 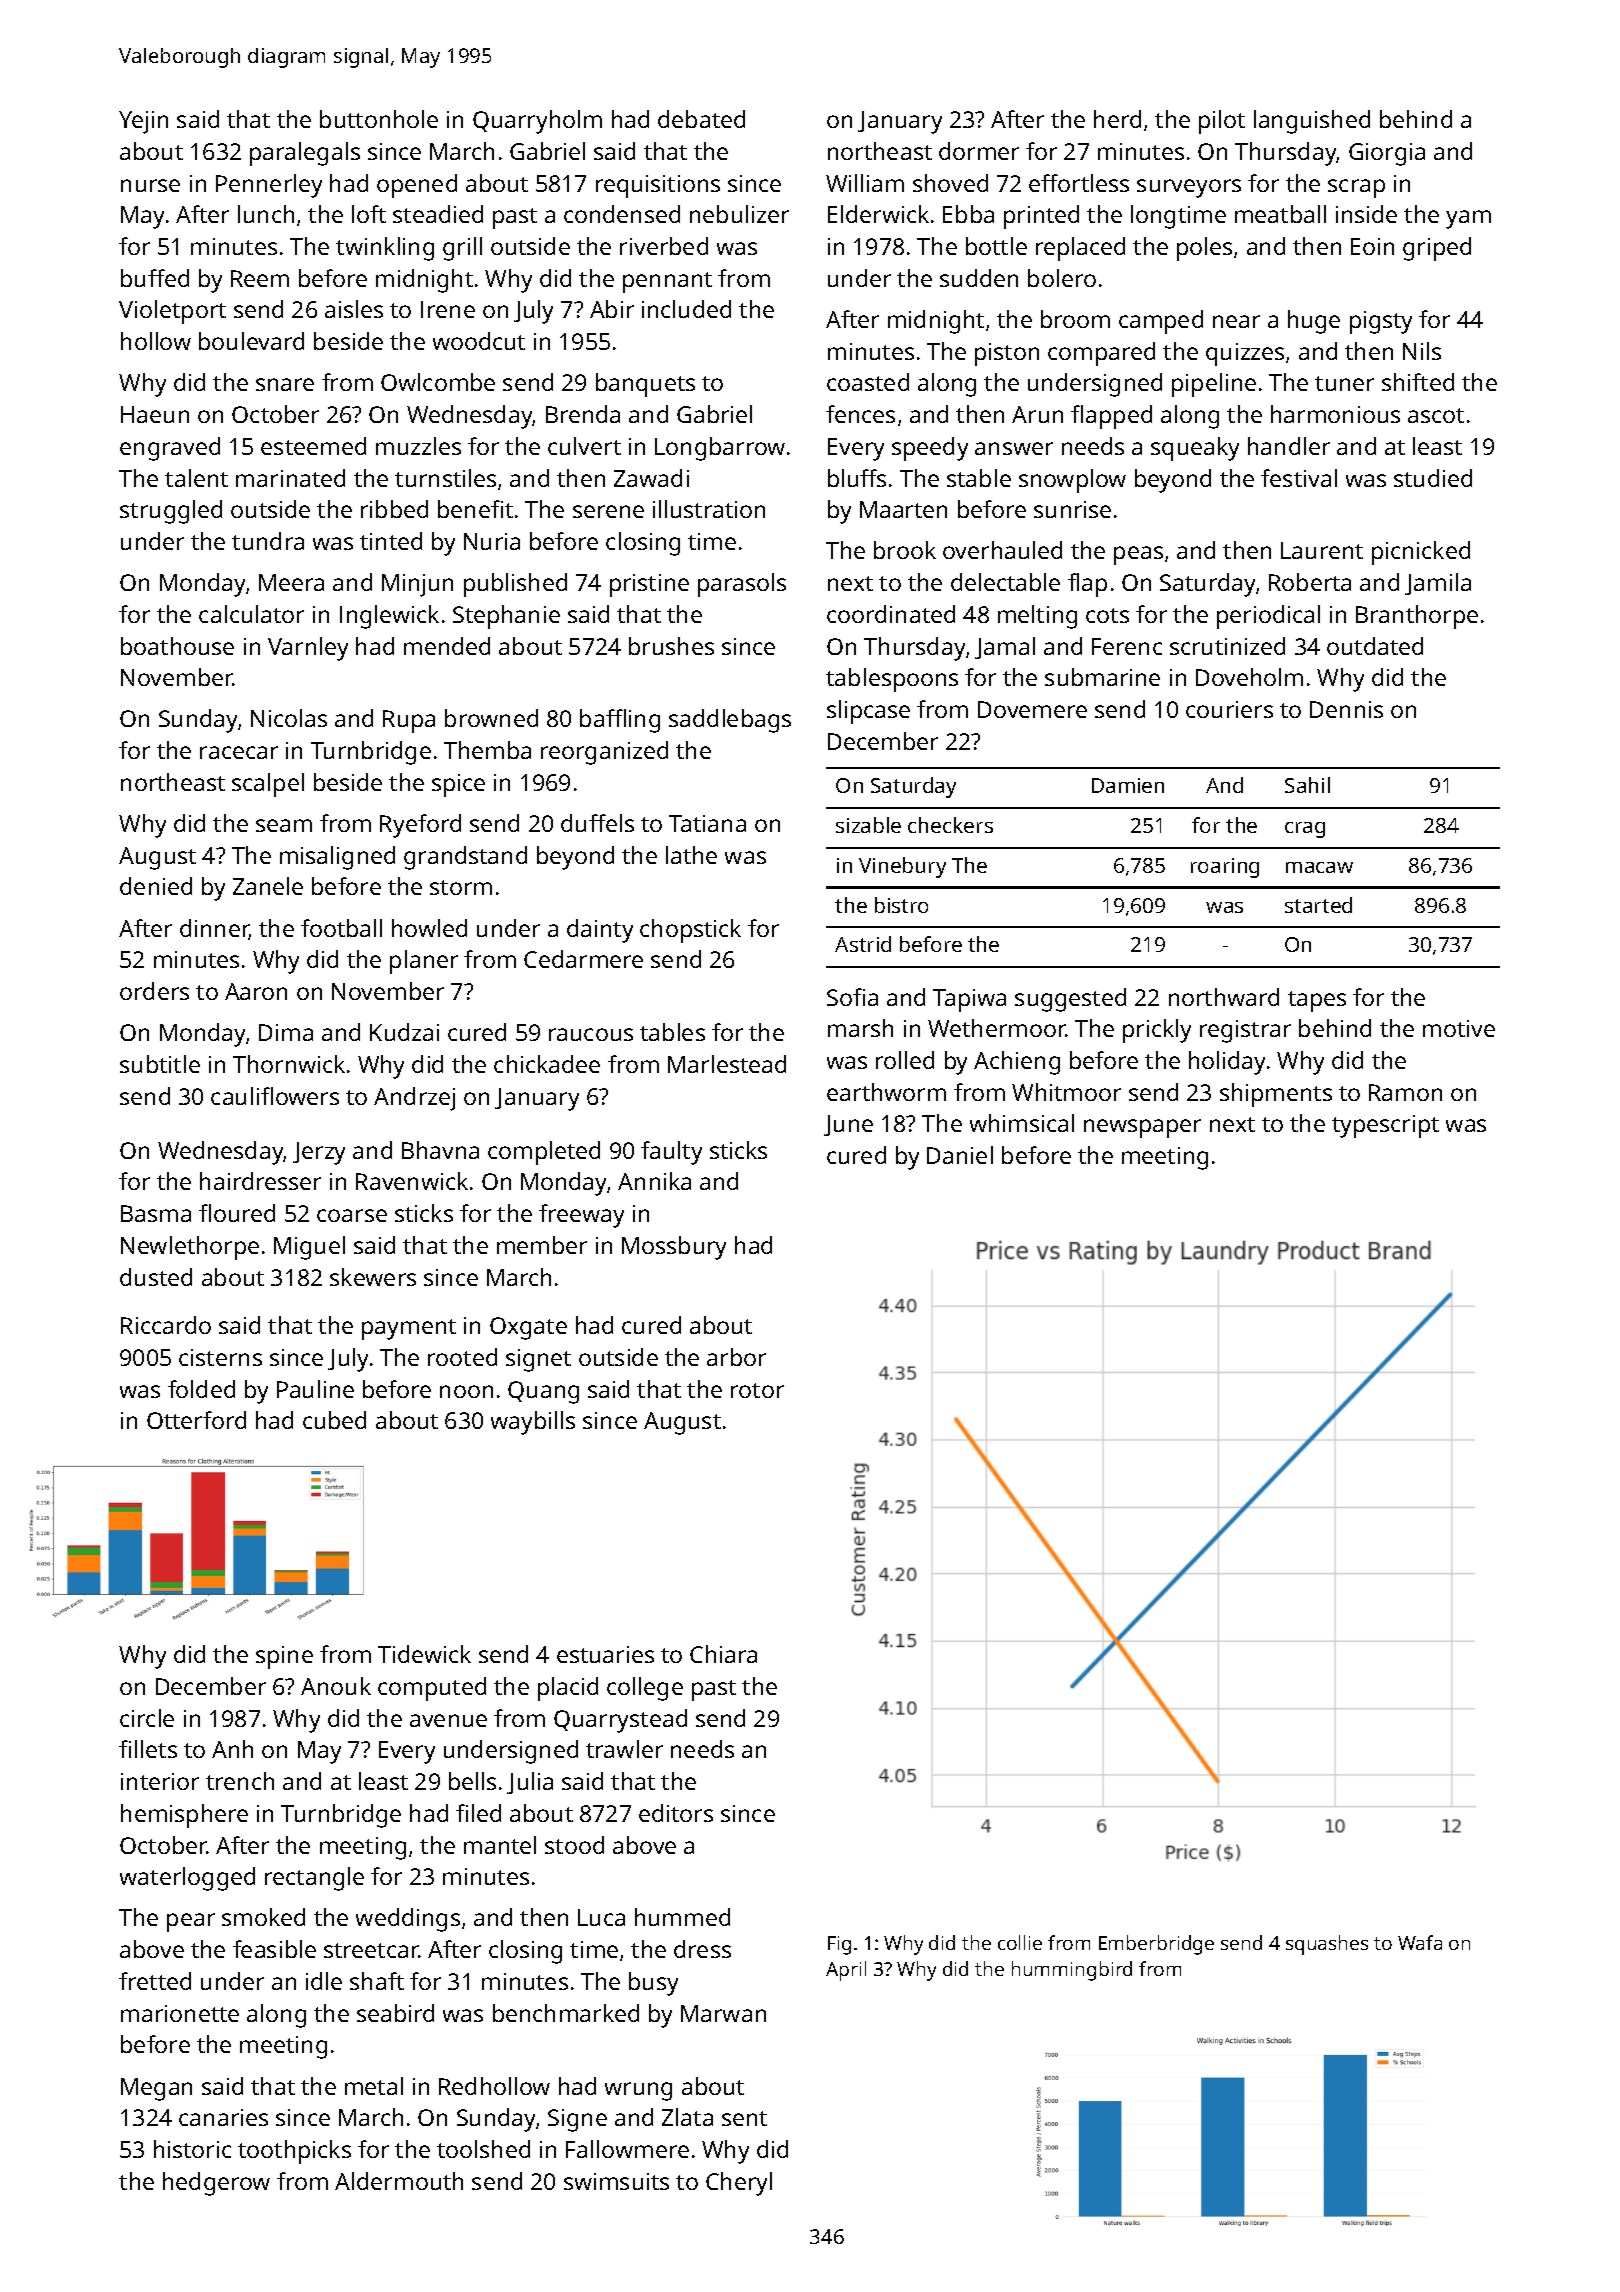 I want to click on hedgerow, so click(x=216, y=2184).
